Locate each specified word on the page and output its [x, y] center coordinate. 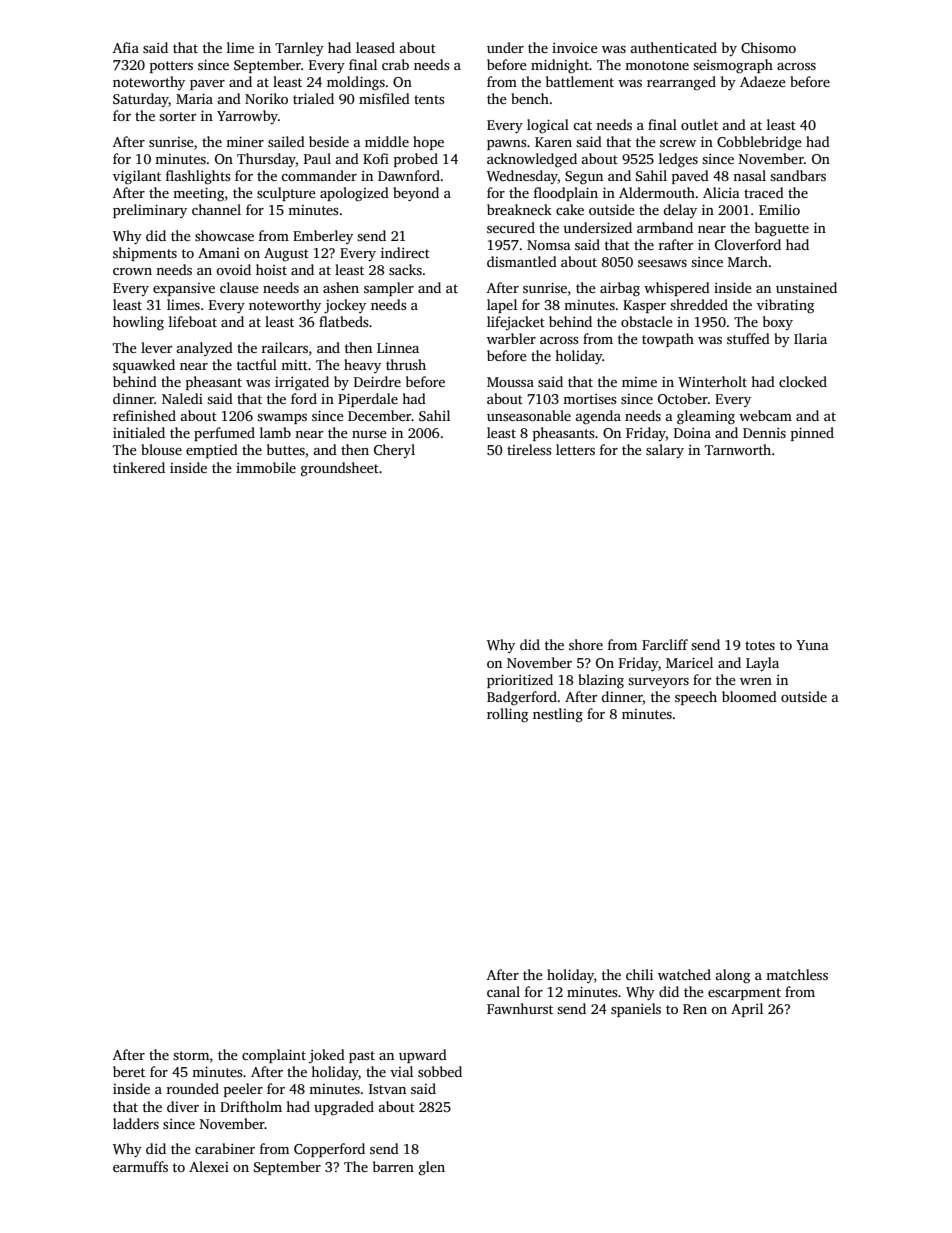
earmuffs [140, 1166]
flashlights [198, 177]
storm [191, 1055]
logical [548, 126]
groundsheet [340, 469]
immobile [266, 467]
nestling [558, 715]
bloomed [749, 696]
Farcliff [665, 644]
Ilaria [810, 338]
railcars [285, 347]
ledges [678, 160]
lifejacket [516, 323]
